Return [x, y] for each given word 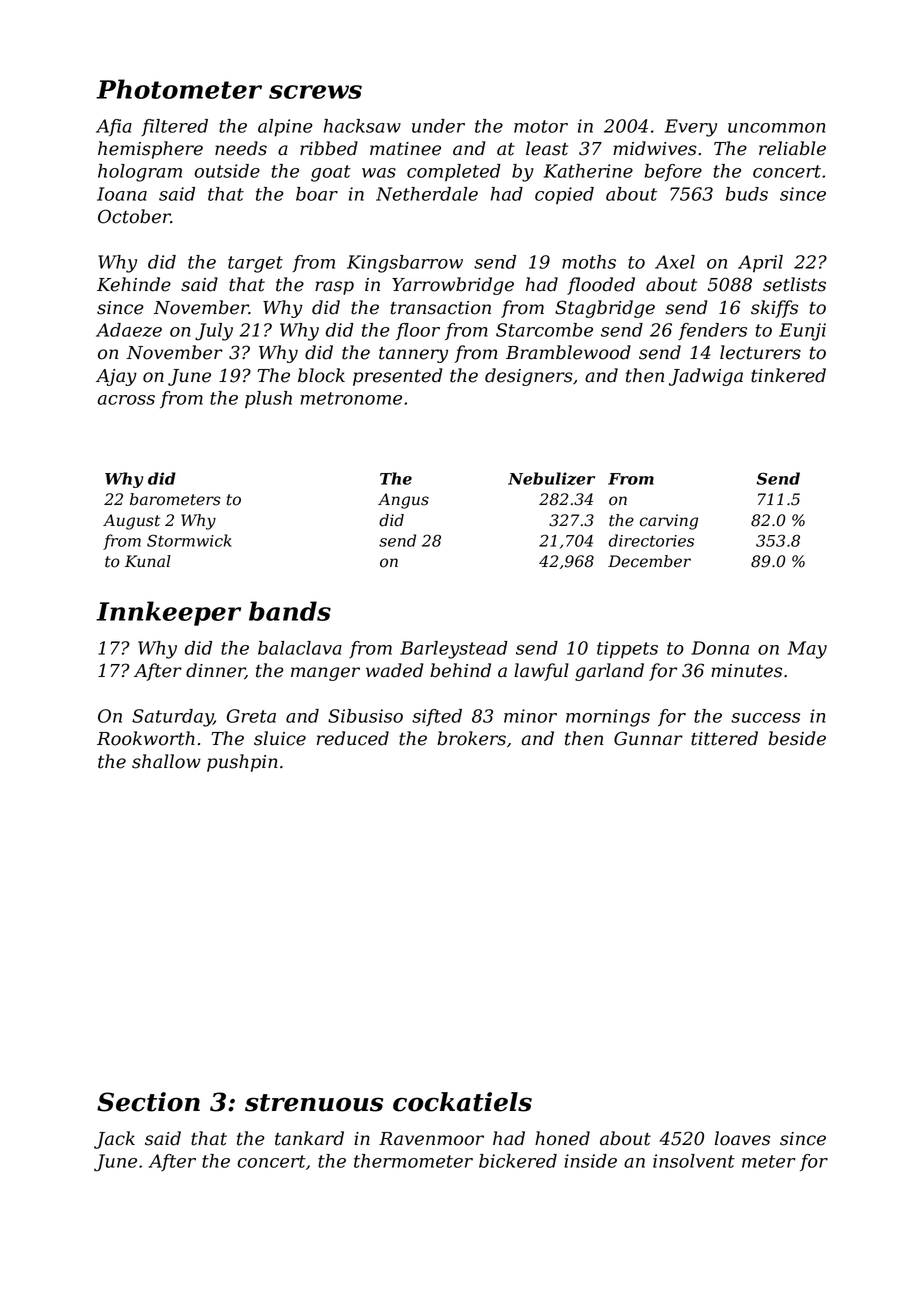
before [673, 172]
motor [541, 126]
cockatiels [462, 1102]
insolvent [694, 1161]
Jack [114, 1140]
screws [315, 92]
